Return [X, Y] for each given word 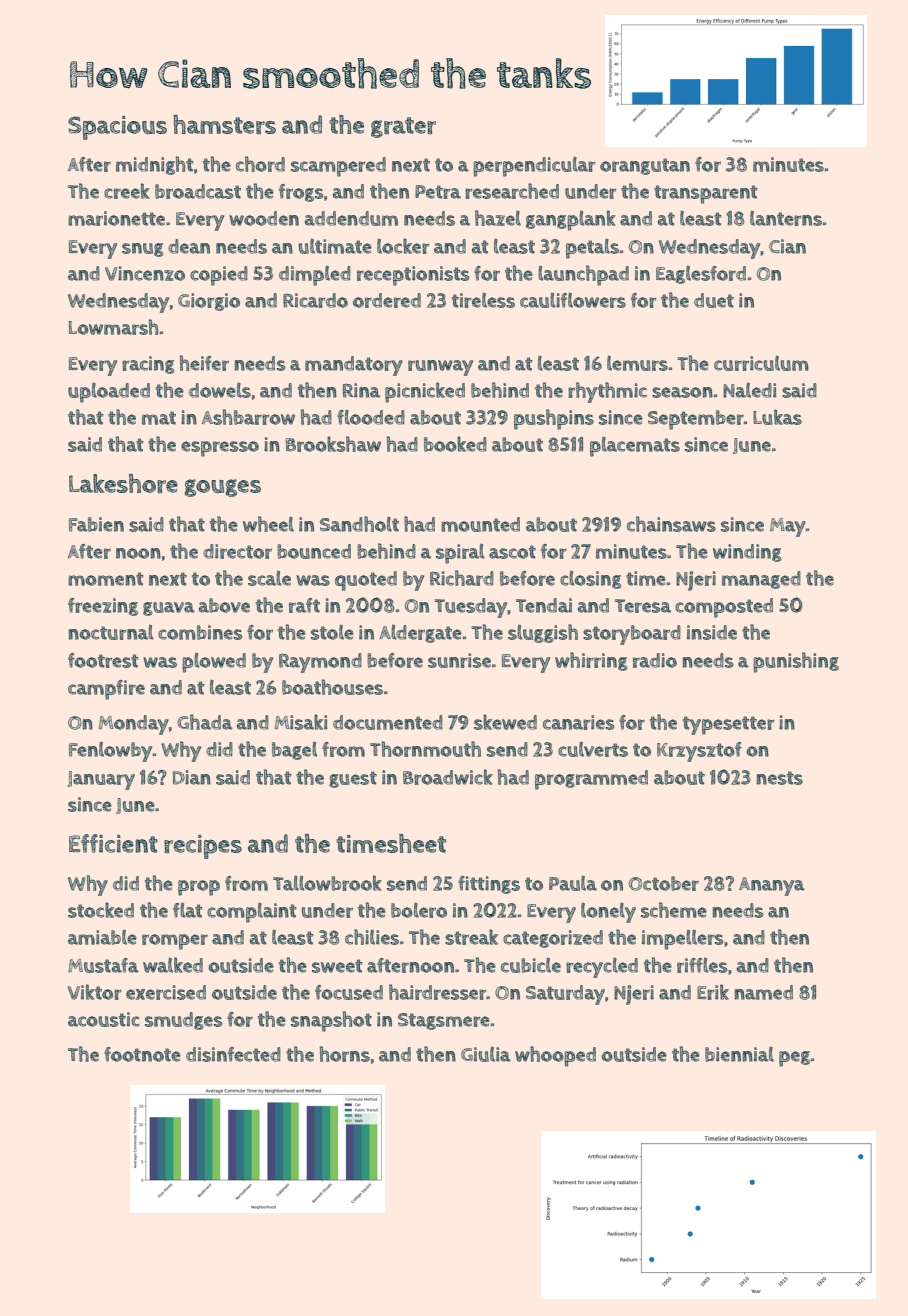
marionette [116, 218]
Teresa [643, 606]
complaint [251, 912]
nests [780, 778]
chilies [372, 937]
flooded [371, 417]
